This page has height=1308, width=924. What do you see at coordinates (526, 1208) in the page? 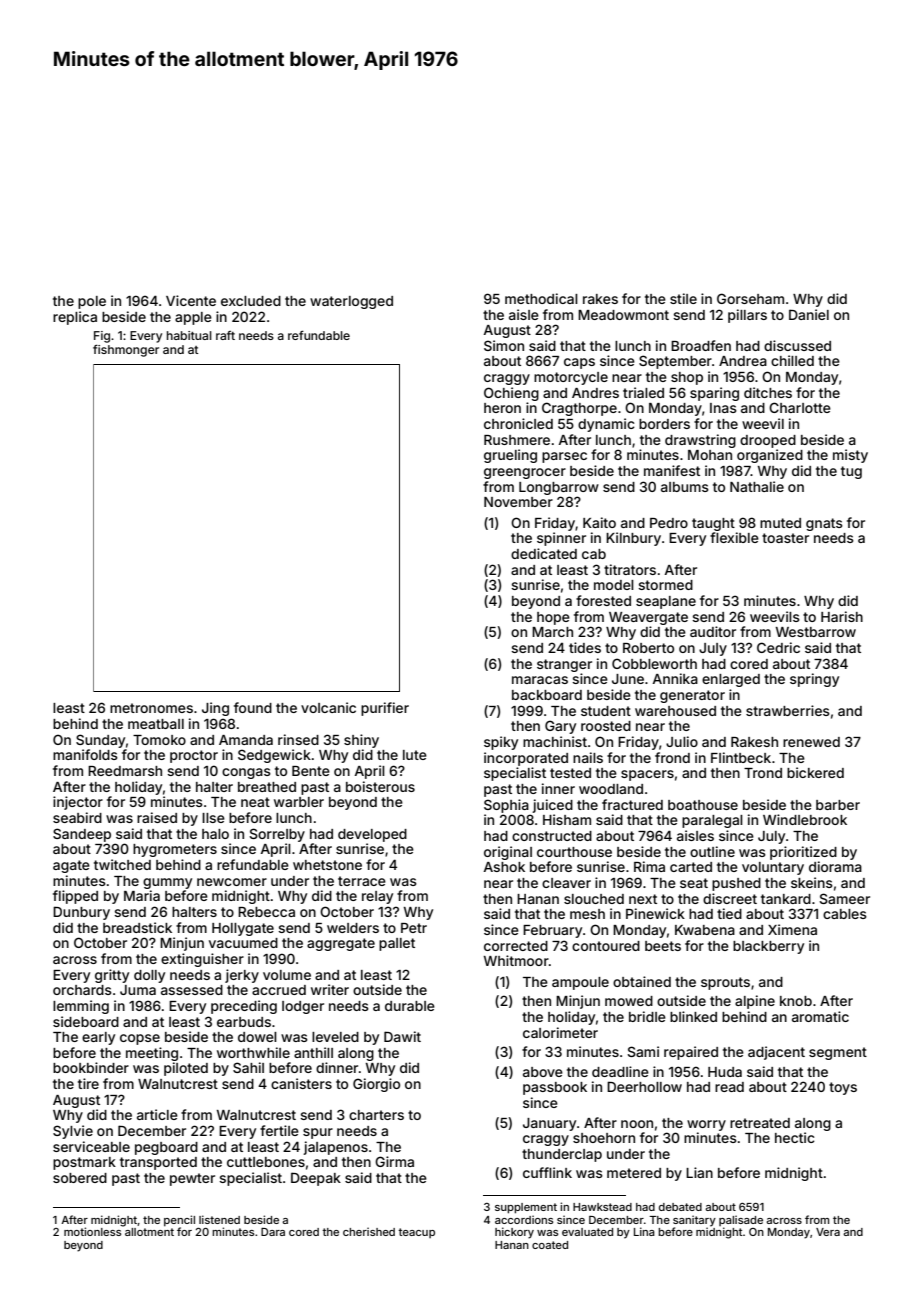
I see `supplement` at bounding box center [526, 1208].
